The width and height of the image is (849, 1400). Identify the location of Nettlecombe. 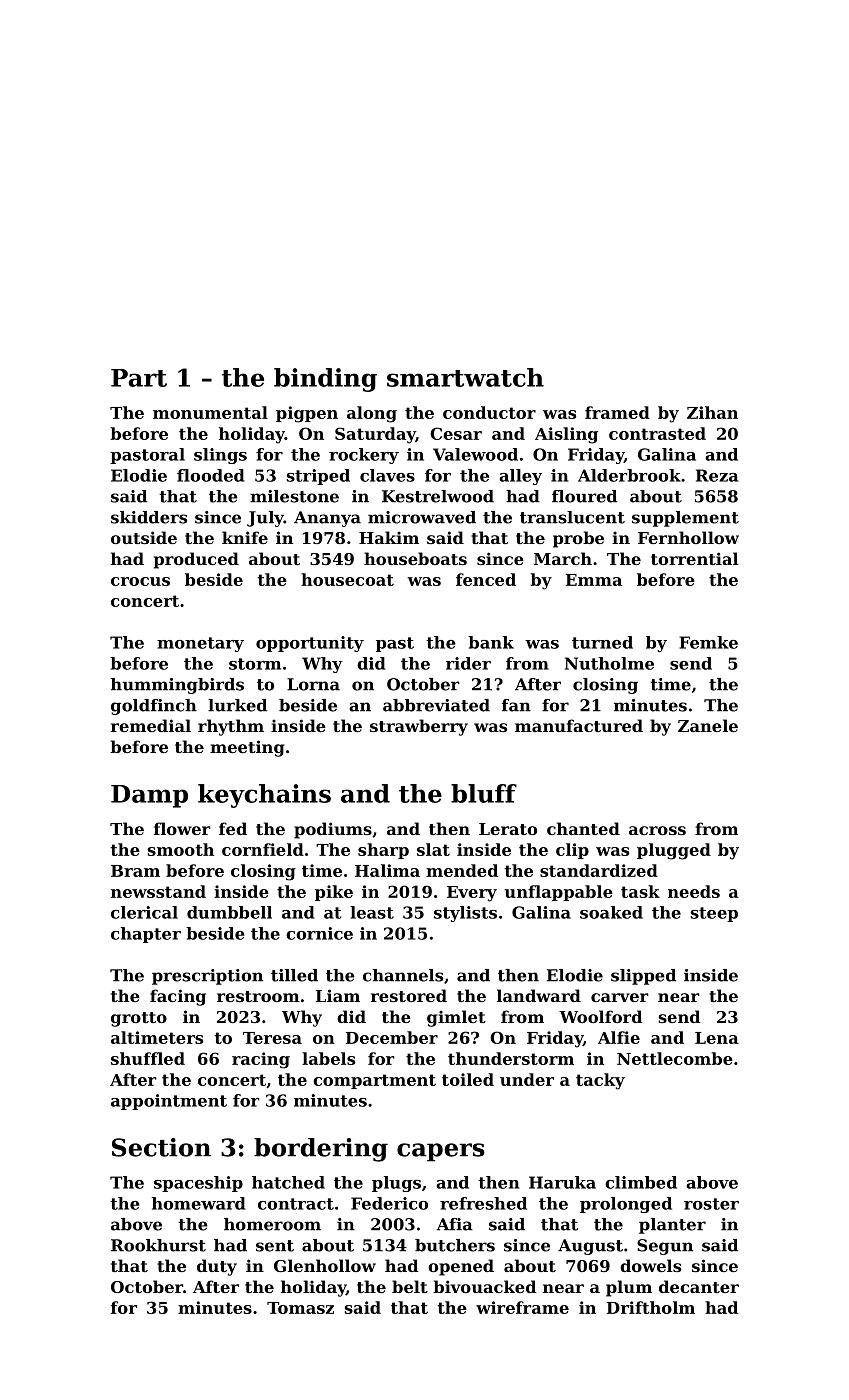
(675, 1058).
